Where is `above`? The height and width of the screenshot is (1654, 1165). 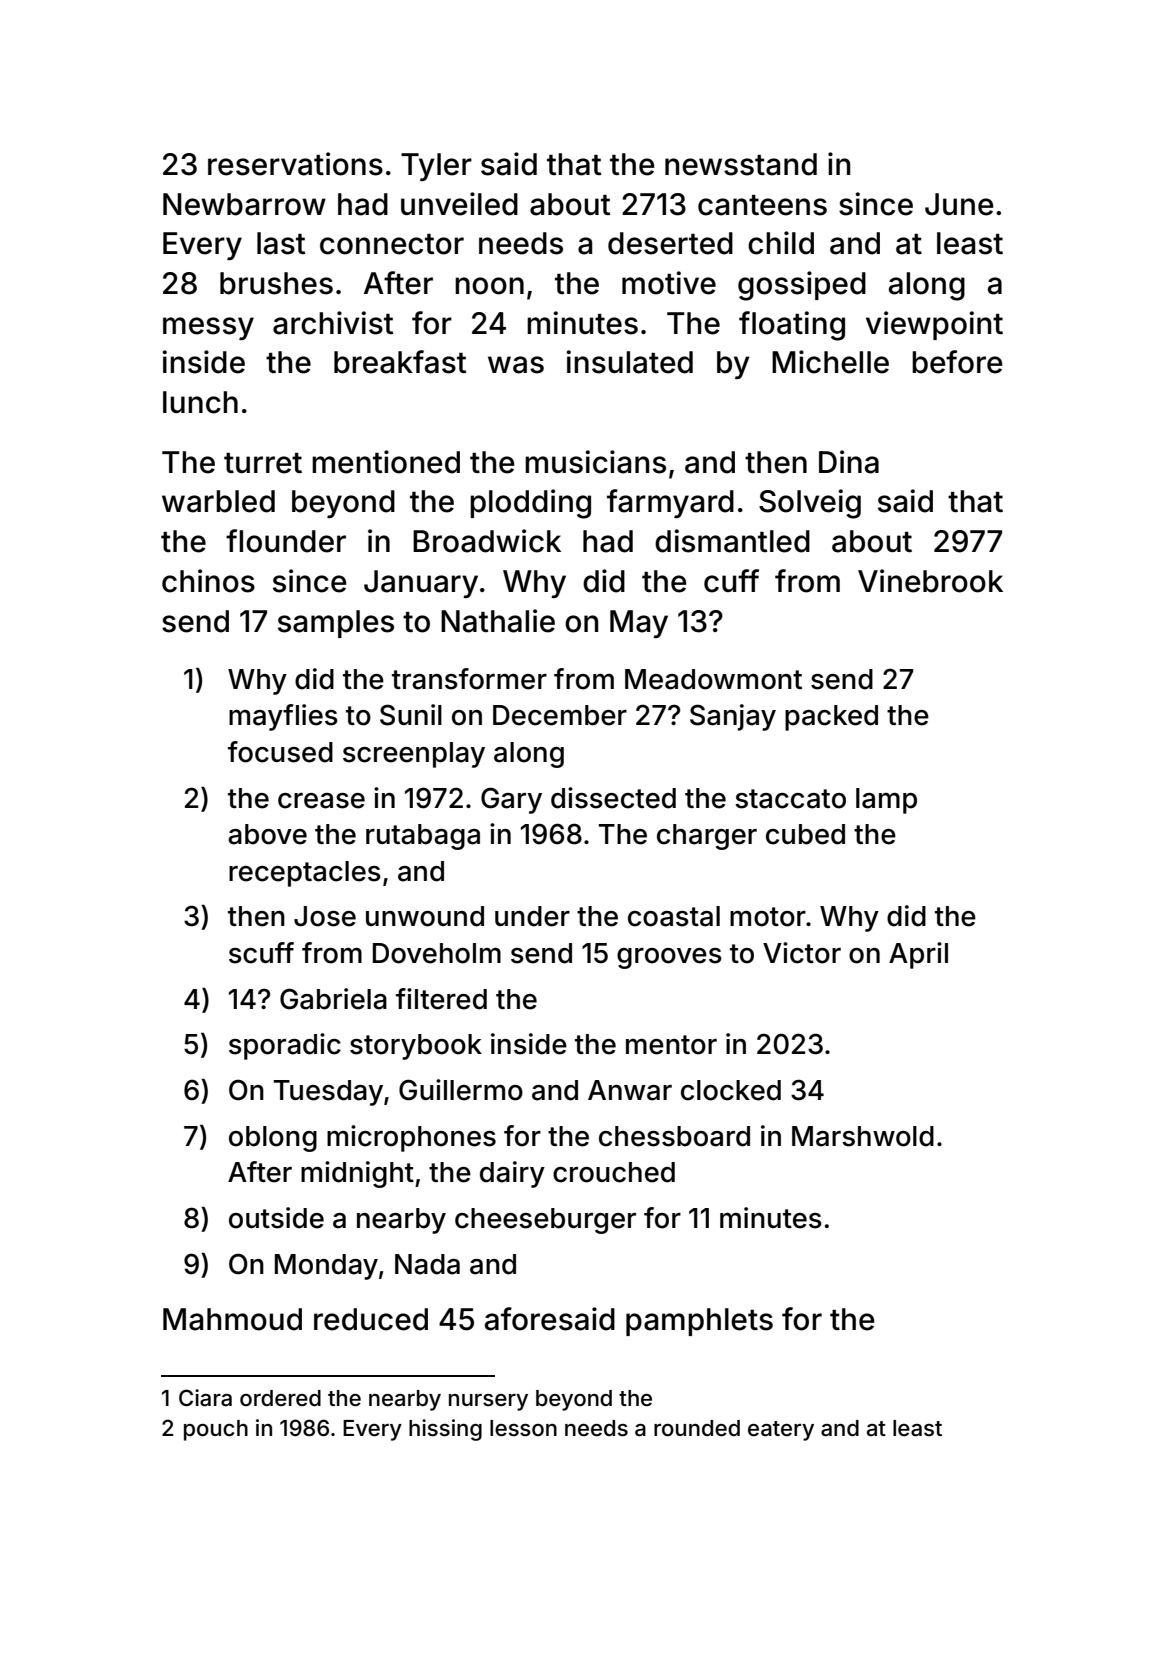 above is located at coordinates (267, 834).
